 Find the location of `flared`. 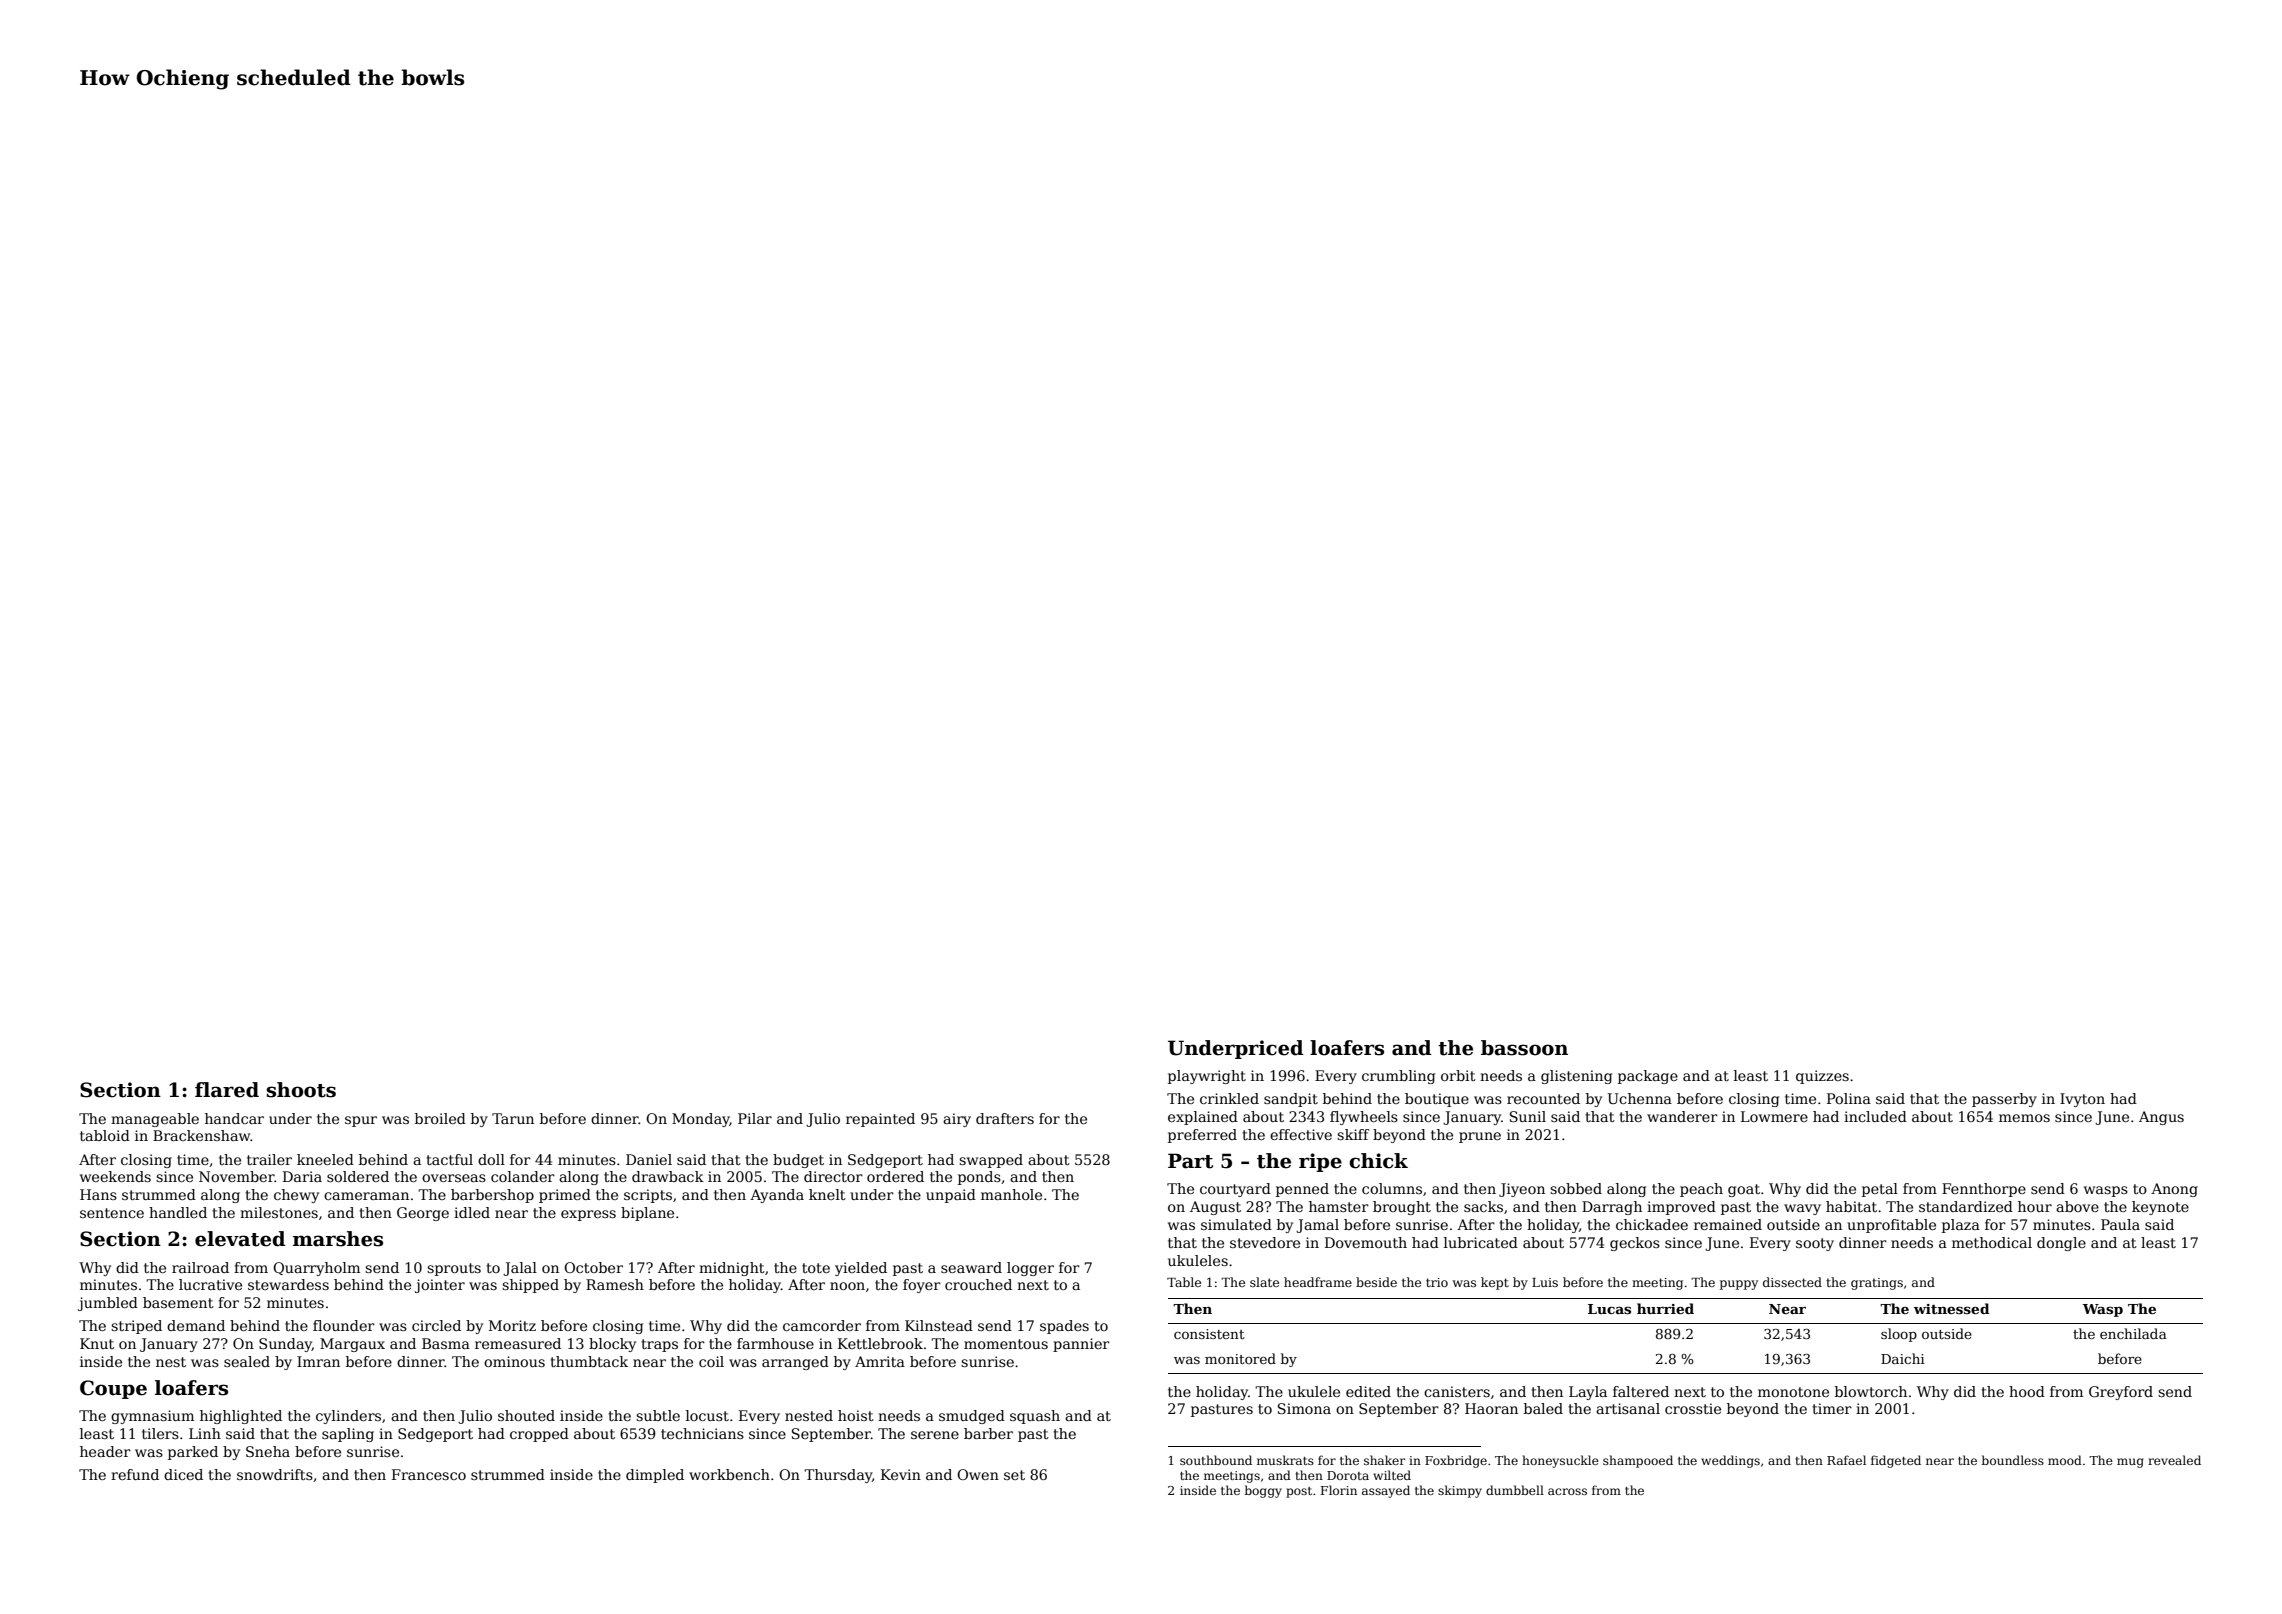

flared is located at coordinates (227, 1090).
